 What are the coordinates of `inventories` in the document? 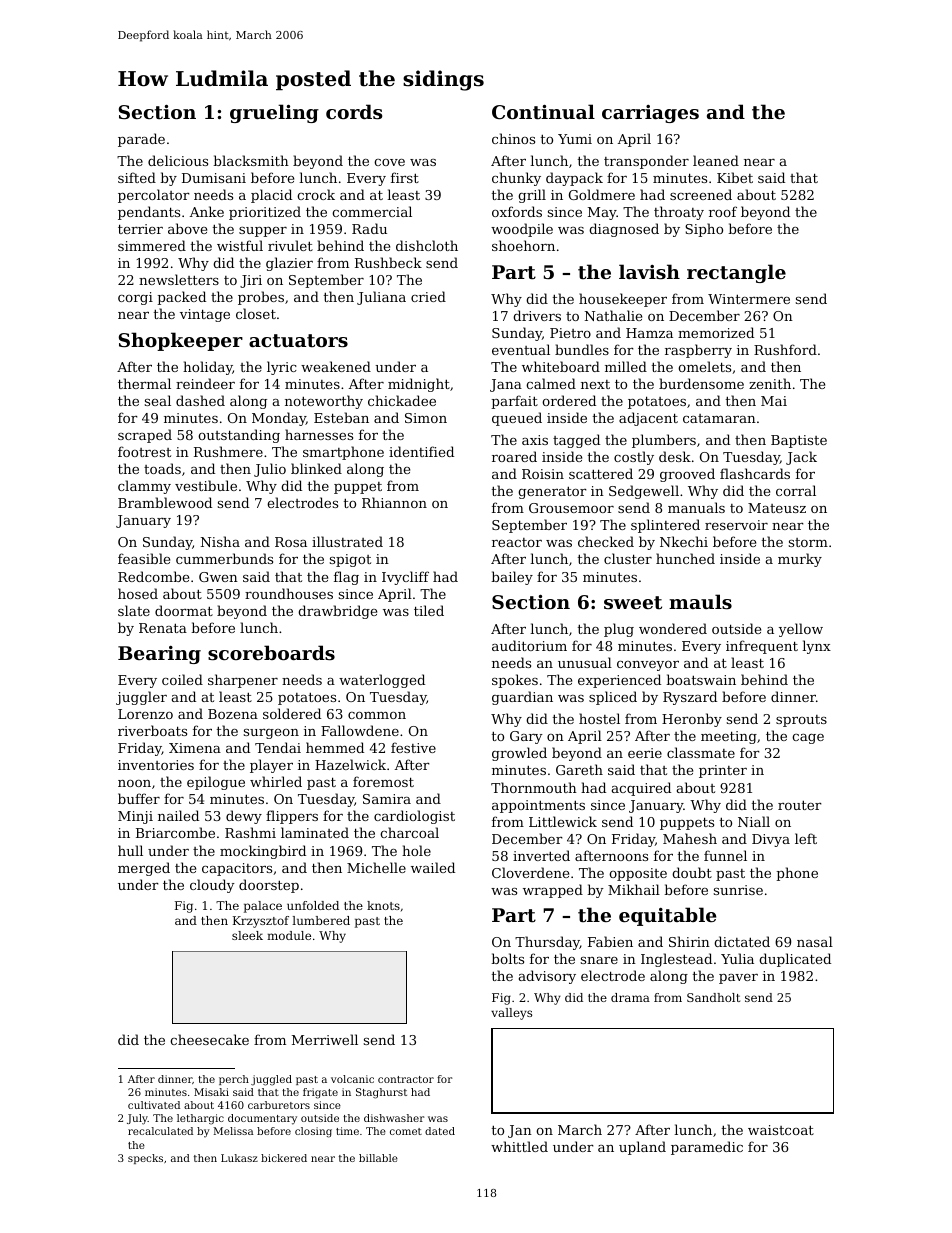 It's located at (156, 765).
